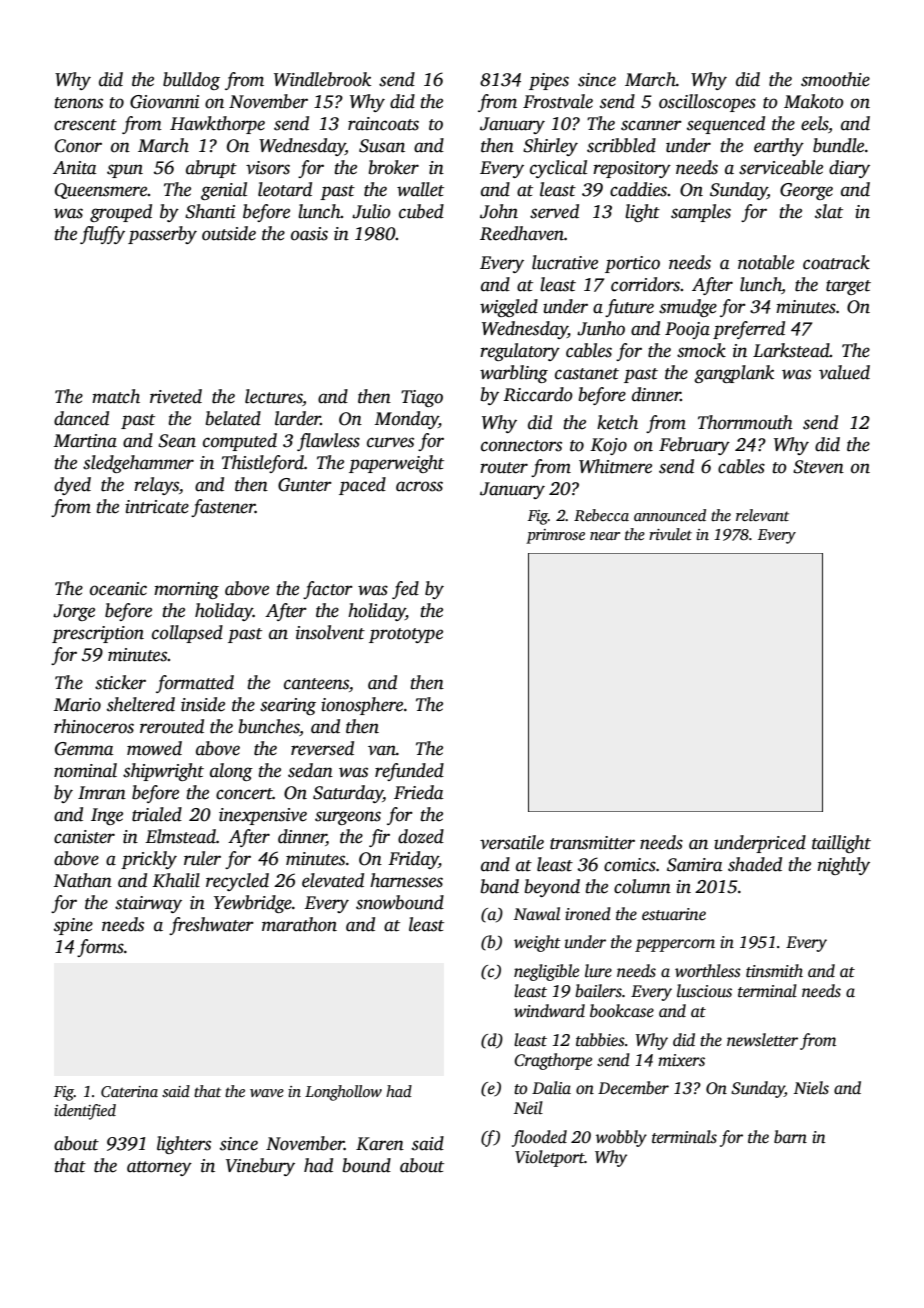 The image size is (924, 1308). Describe the element at coordinates (774, 971) in the page. I see `tinsmith` at that location.
